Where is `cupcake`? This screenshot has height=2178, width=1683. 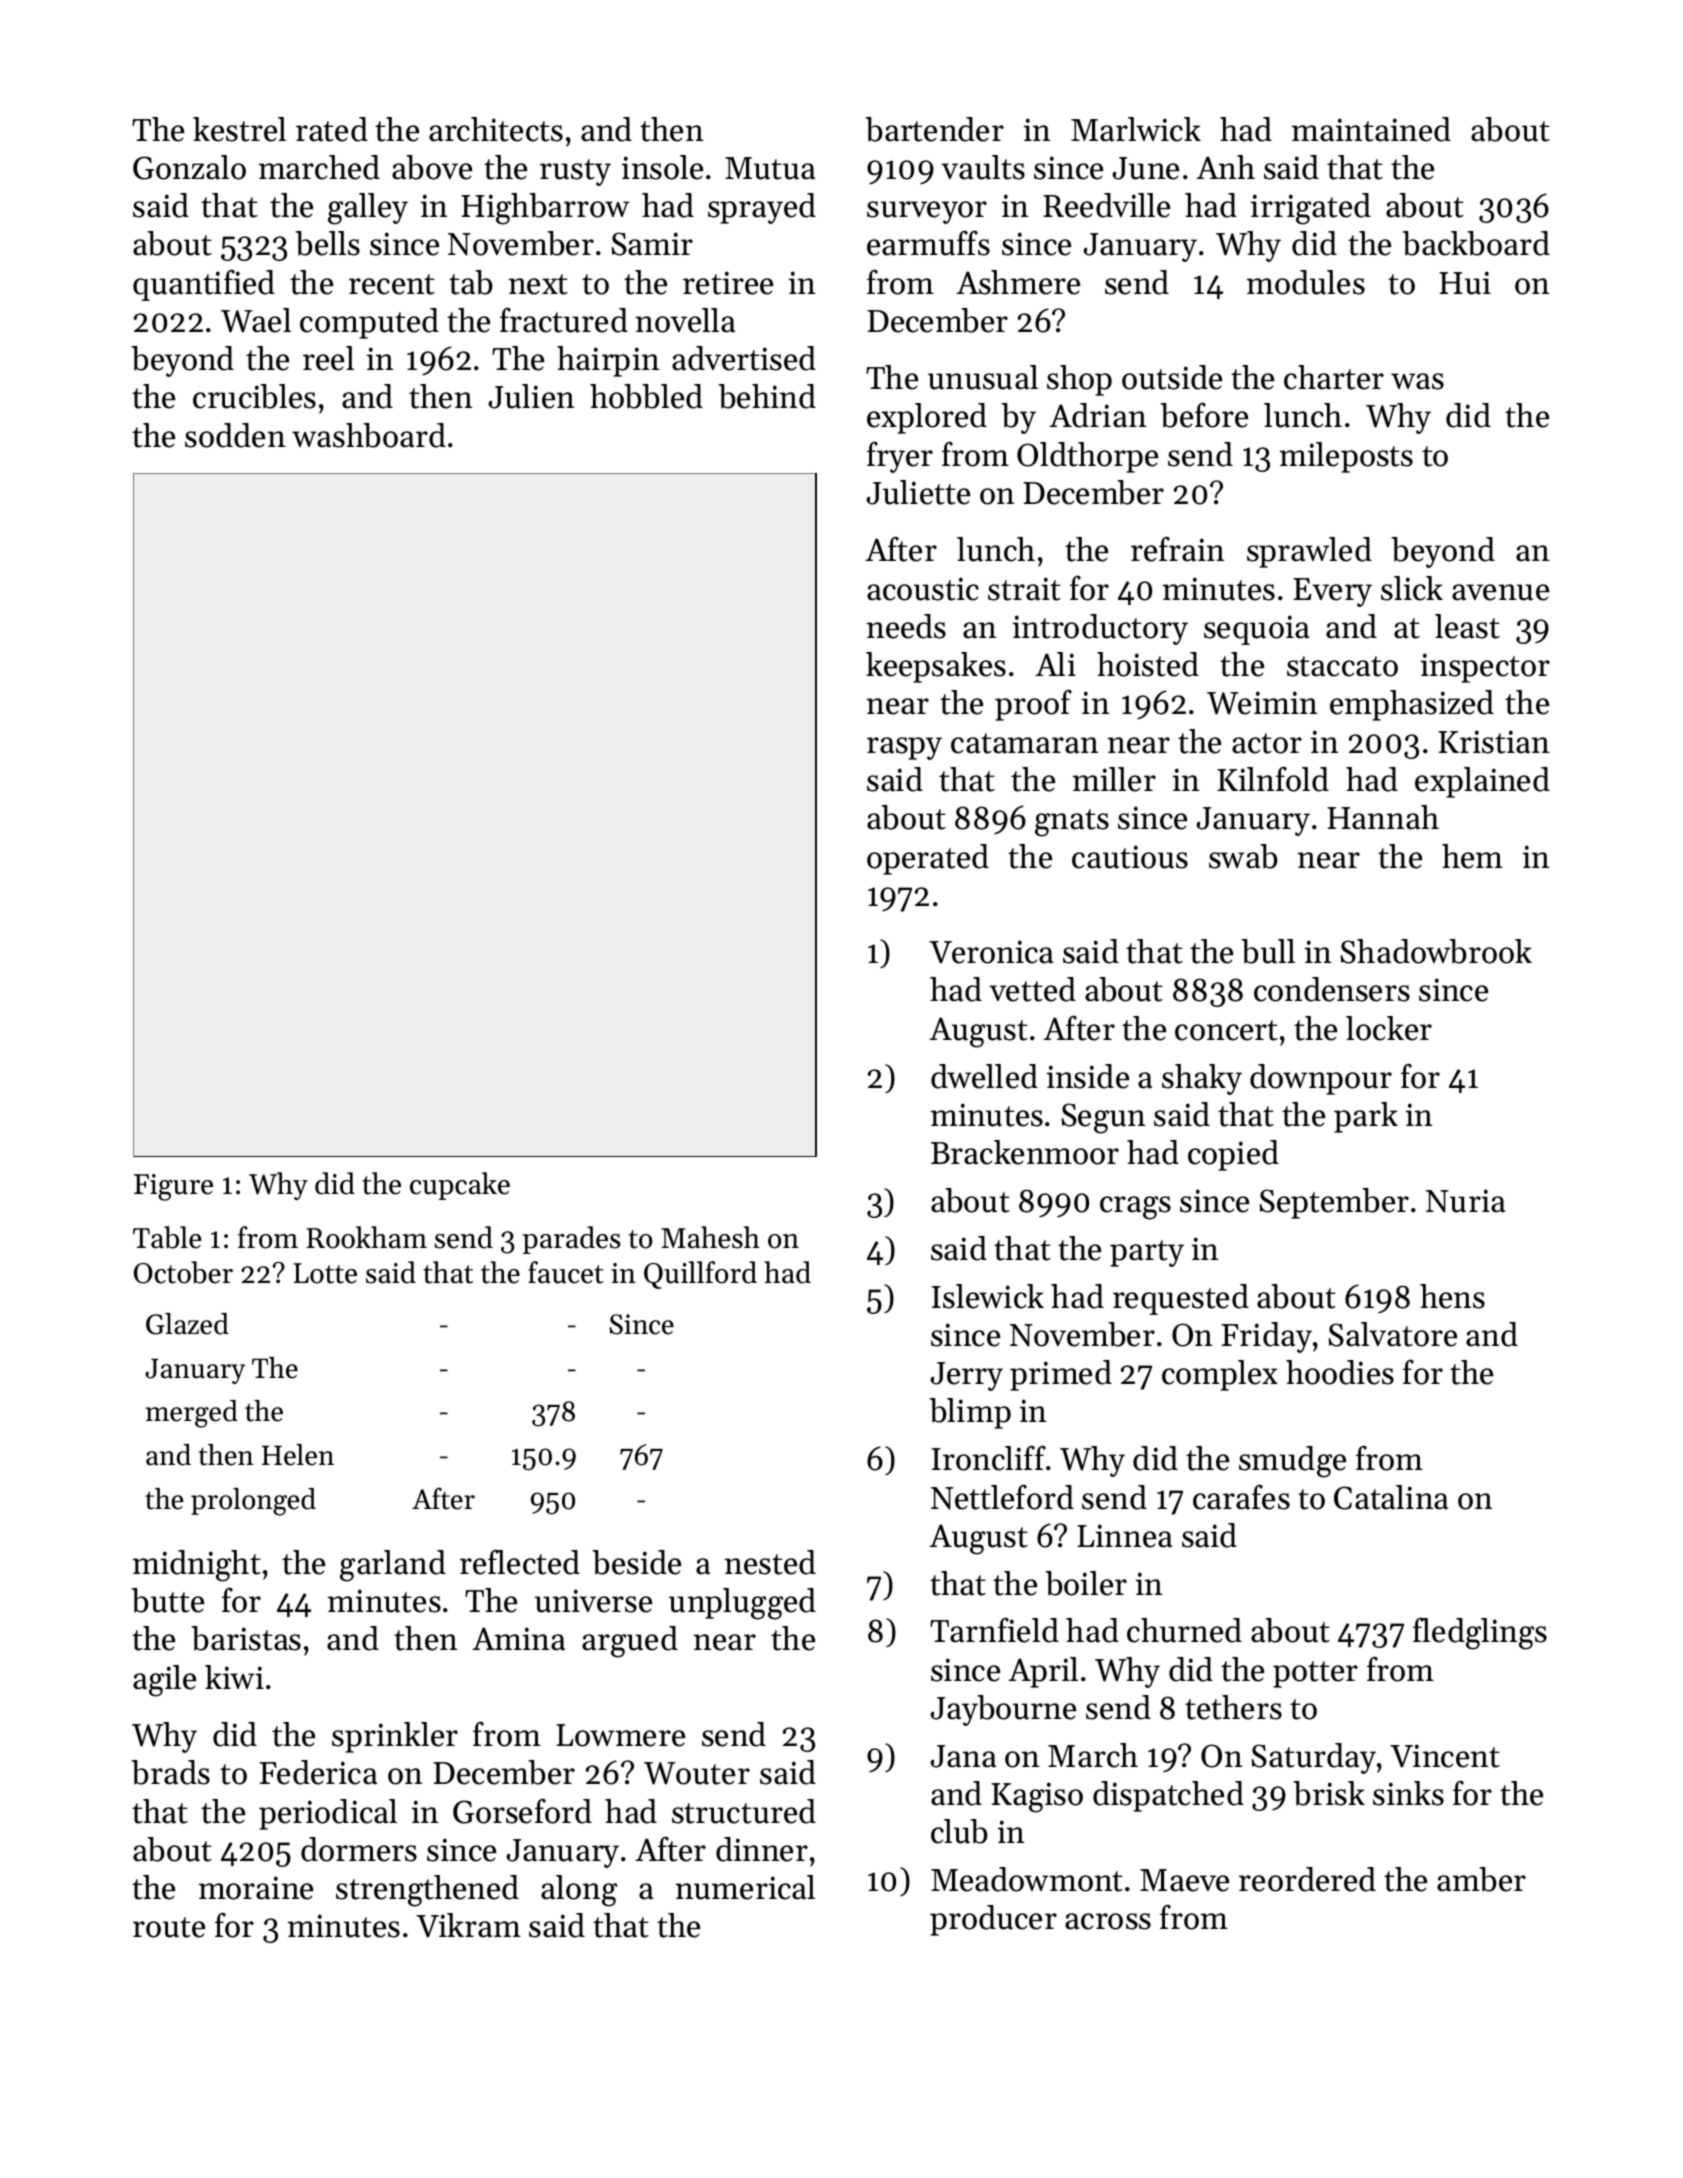
cupcake is located at coordinates (460, 1186).
